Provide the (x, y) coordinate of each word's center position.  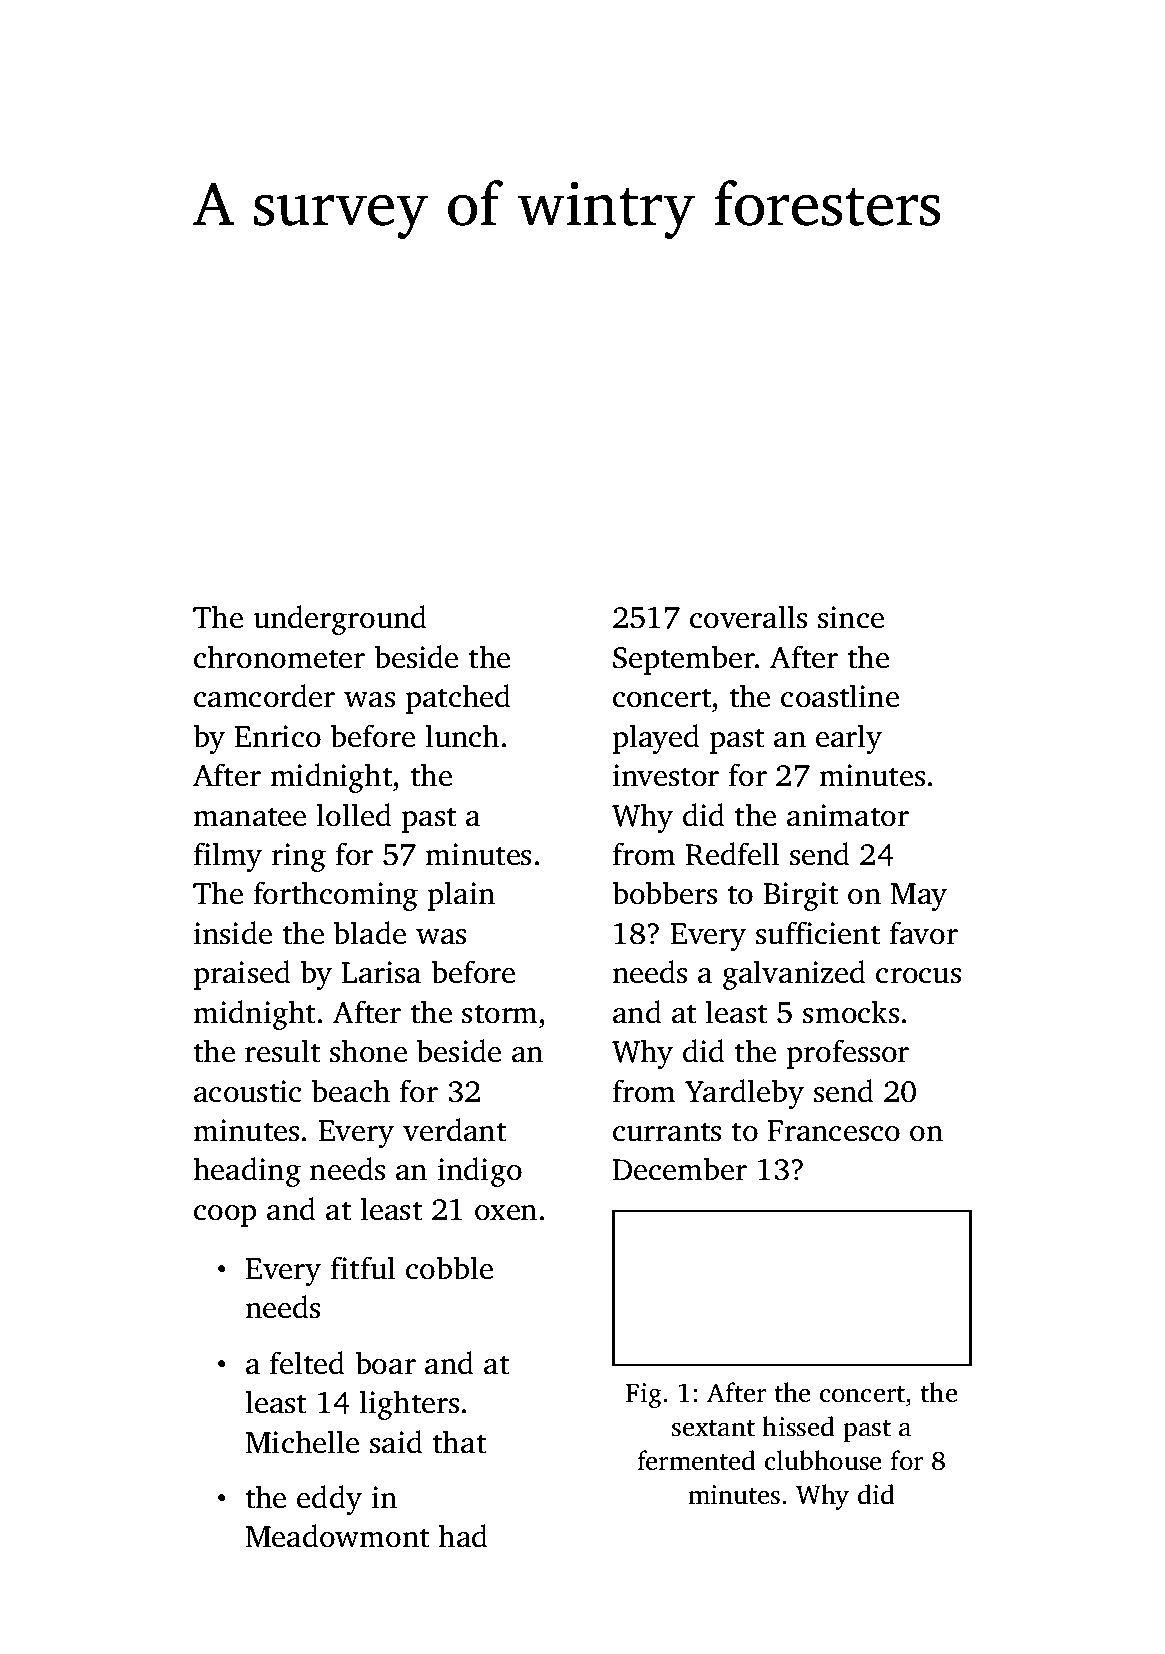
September (684, 660)
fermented (697, 1460)
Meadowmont (337, 1536)
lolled (354, 815)
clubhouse (823, 1460)
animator (848, 815)
